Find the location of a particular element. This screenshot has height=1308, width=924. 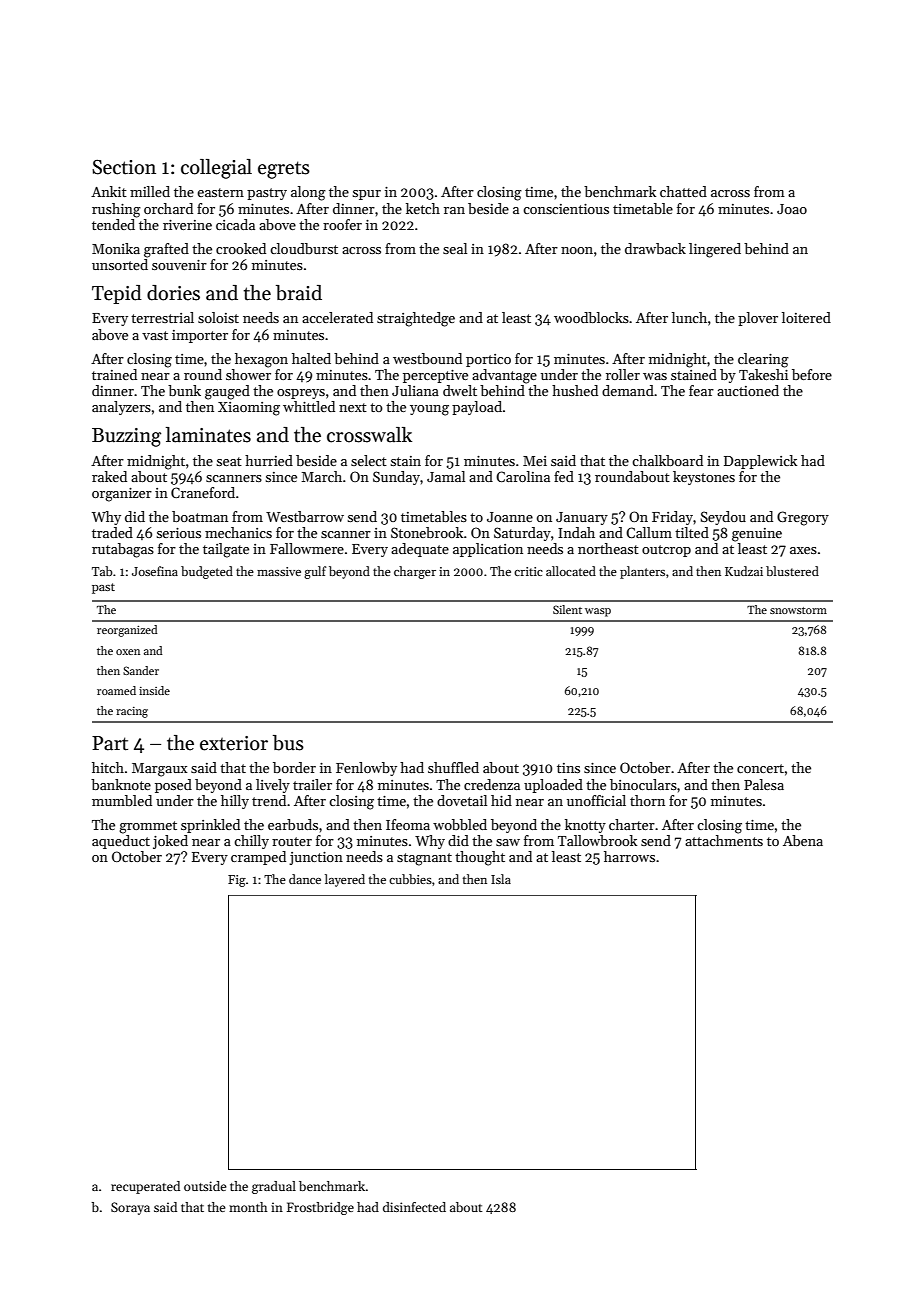

Craneford is located at coordinates (203, 492).
